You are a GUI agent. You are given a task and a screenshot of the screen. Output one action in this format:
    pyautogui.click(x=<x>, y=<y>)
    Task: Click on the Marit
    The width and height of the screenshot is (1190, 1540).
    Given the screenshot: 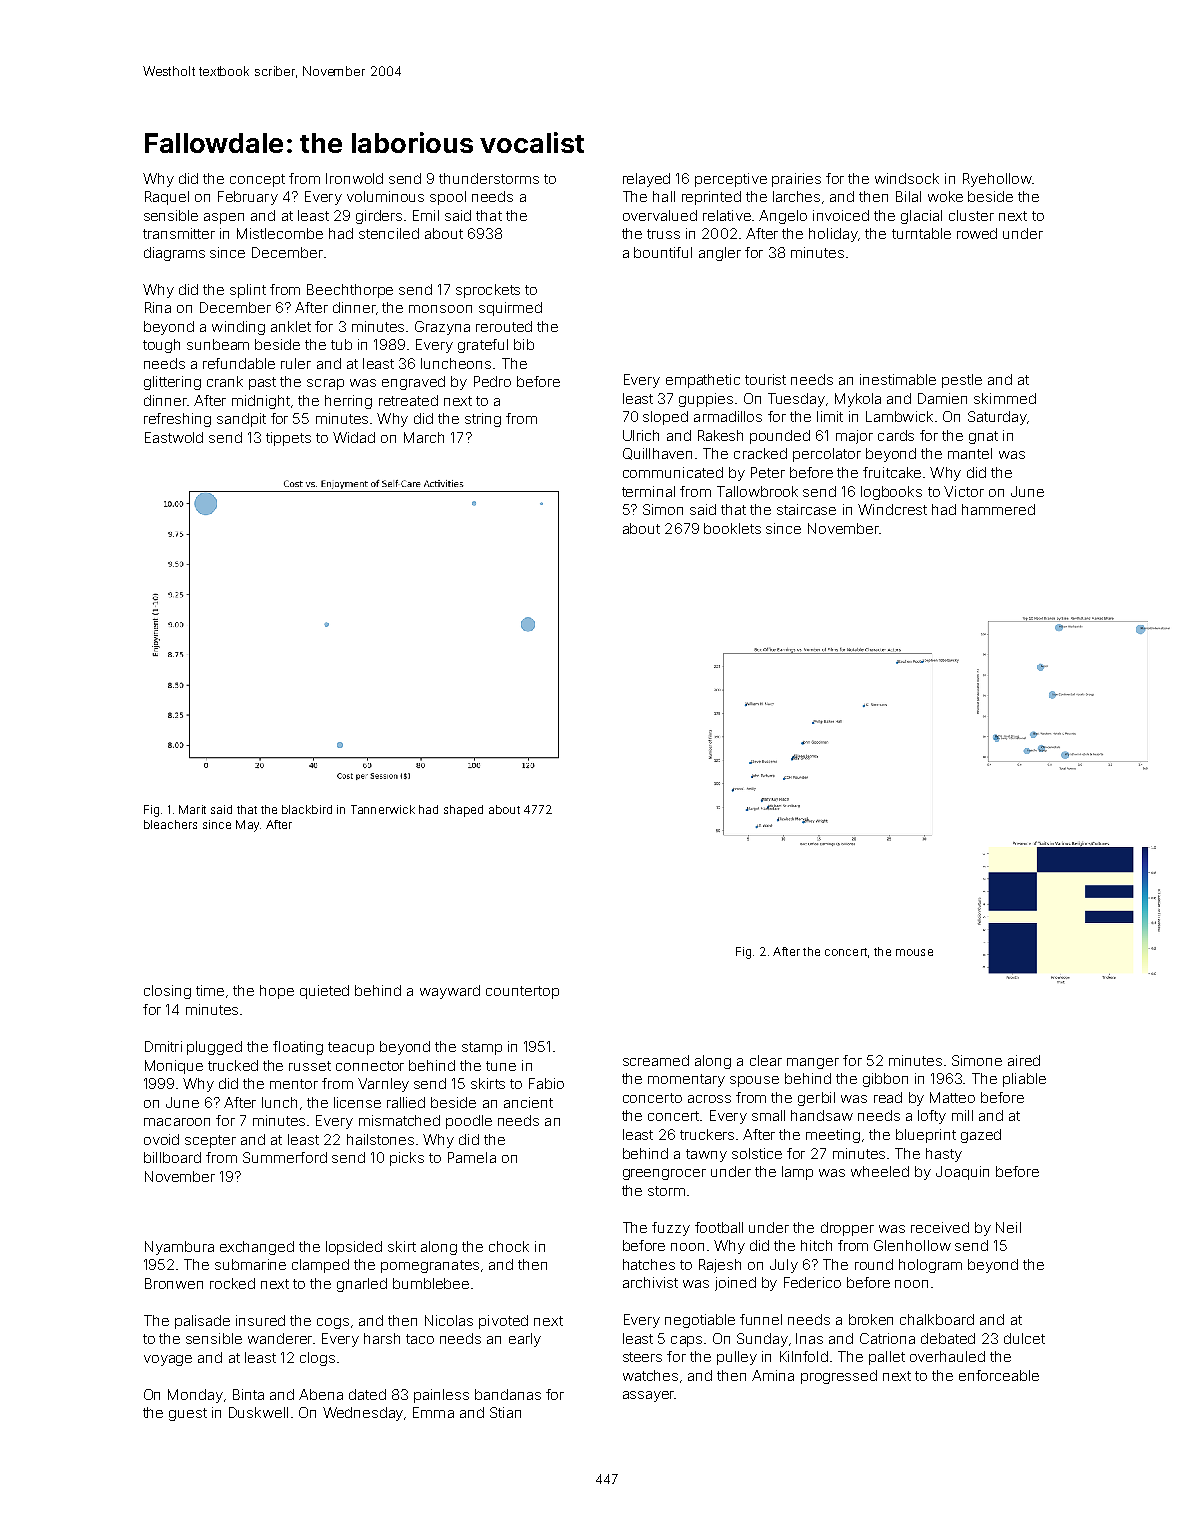 What is the action you would take?
    pyautogui.click(x=192, y=809)
